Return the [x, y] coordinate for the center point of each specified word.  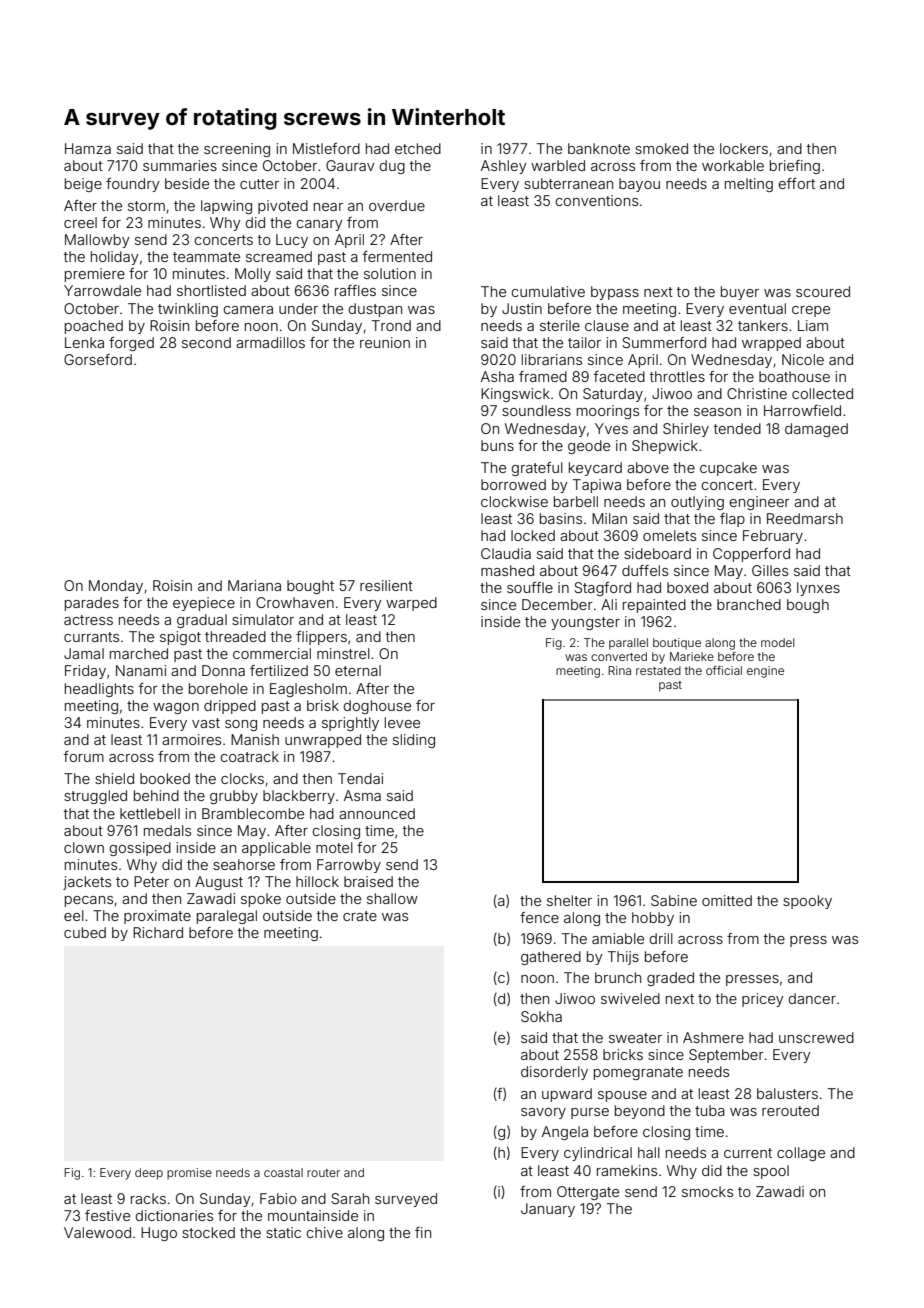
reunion [385, 342]
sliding [414, 741]
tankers [763, 325]
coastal [283, 1172]
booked [165, 778]
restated [658, 670]
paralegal [227, 917]
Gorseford [98, 359]
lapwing [226, 207]
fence [539, 917]
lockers [744, 148]
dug [392, 167]
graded [670, 979]
